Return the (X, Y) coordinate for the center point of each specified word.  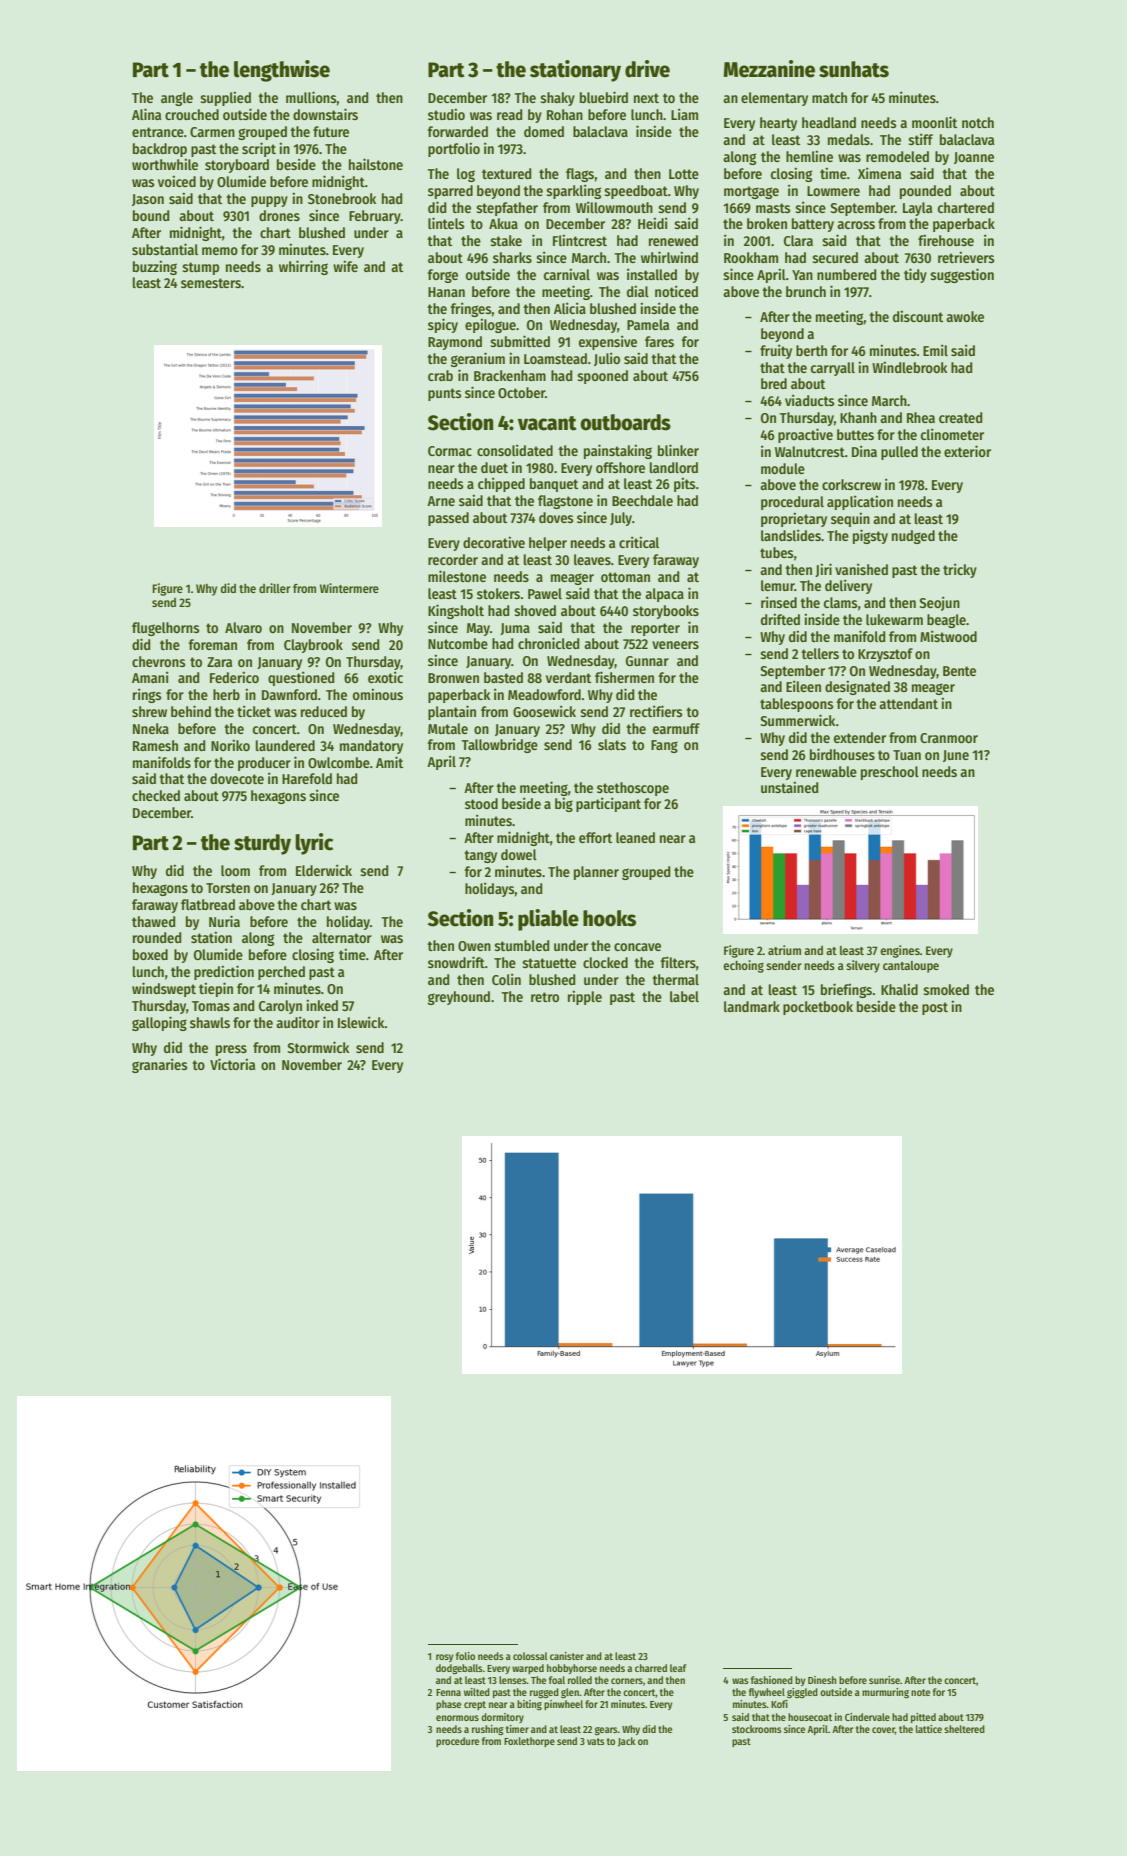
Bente (959, 671)
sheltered (964, 1729)
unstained (789, 787)
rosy (444, 1658)
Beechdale (642, 500)
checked (156, 795)
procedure (457, 1742)
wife (345, 266)
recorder (453, 559)
